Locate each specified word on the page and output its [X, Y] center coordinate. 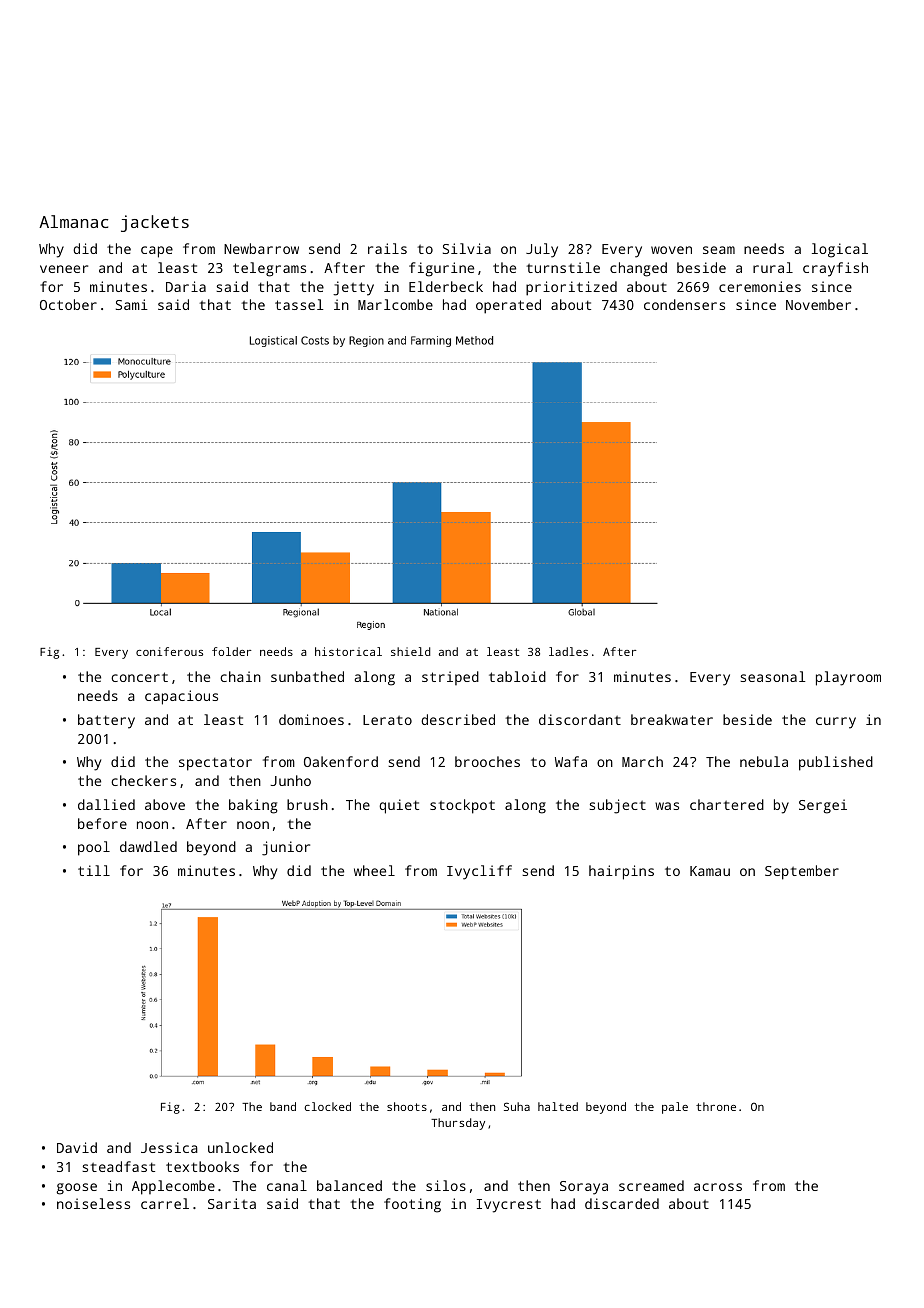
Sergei [823, 806]
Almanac [73, 221]
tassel [299, 304]
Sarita [232, 1203]
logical [840, 250]
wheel [374, 870]
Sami [132, 304]
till [94, 870]
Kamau [710, 871]
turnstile [563, 267]
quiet [399, 806]
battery [106, 721]
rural [773, 267]
